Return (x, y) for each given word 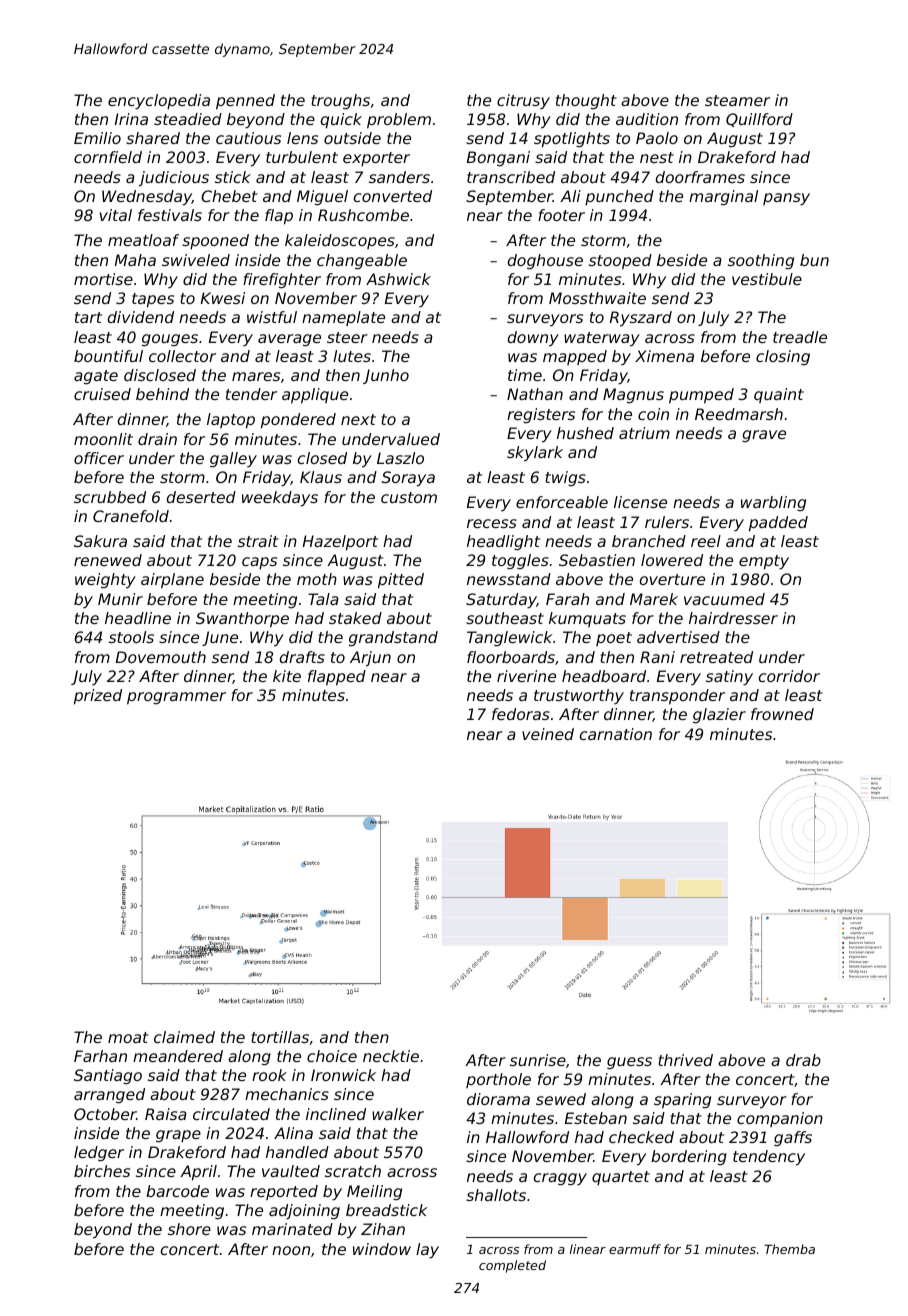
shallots (496, 1195)
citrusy (523, 101)
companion (780, 1119)
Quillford (759, 120)
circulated (231, 1114)
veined (548, 734)
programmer (176, 698)
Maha (135, 260)
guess (629, 1063)
